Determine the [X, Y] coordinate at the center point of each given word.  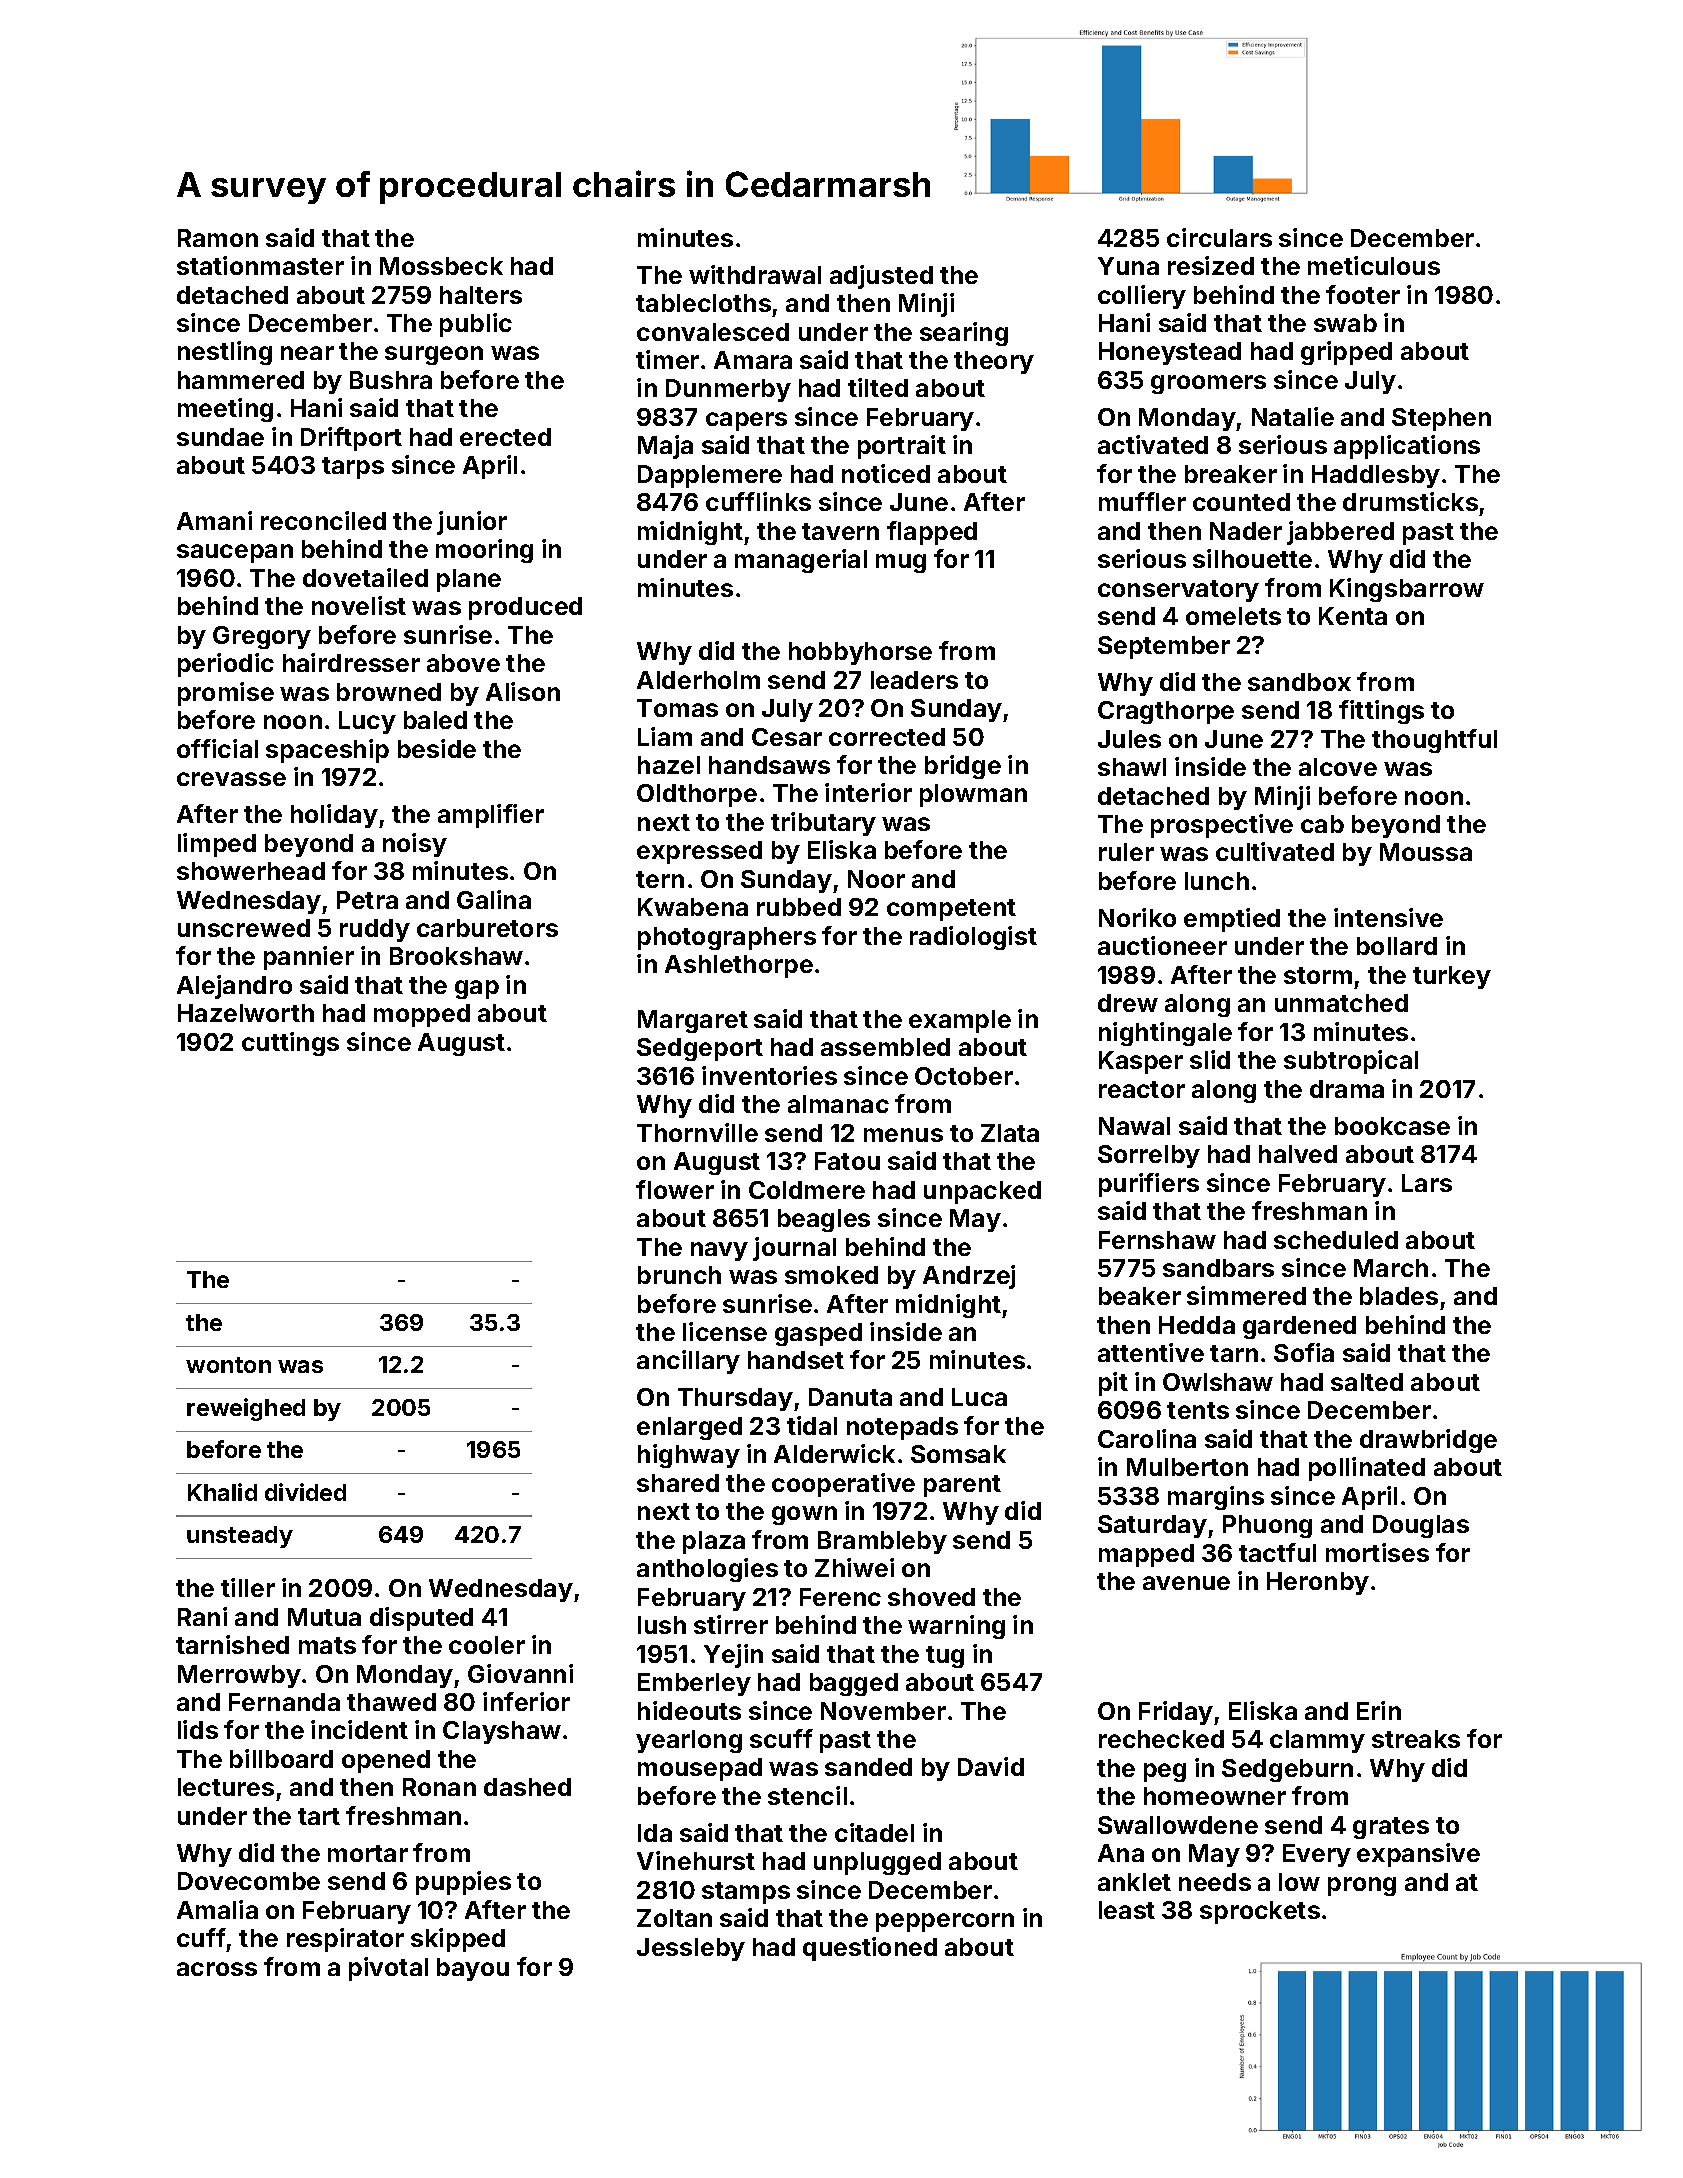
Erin [1379, 1710]
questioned [870, 1949]
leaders [914, 680]
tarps [353, 468]
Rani [202, 1616]
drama [1347, 1089]
